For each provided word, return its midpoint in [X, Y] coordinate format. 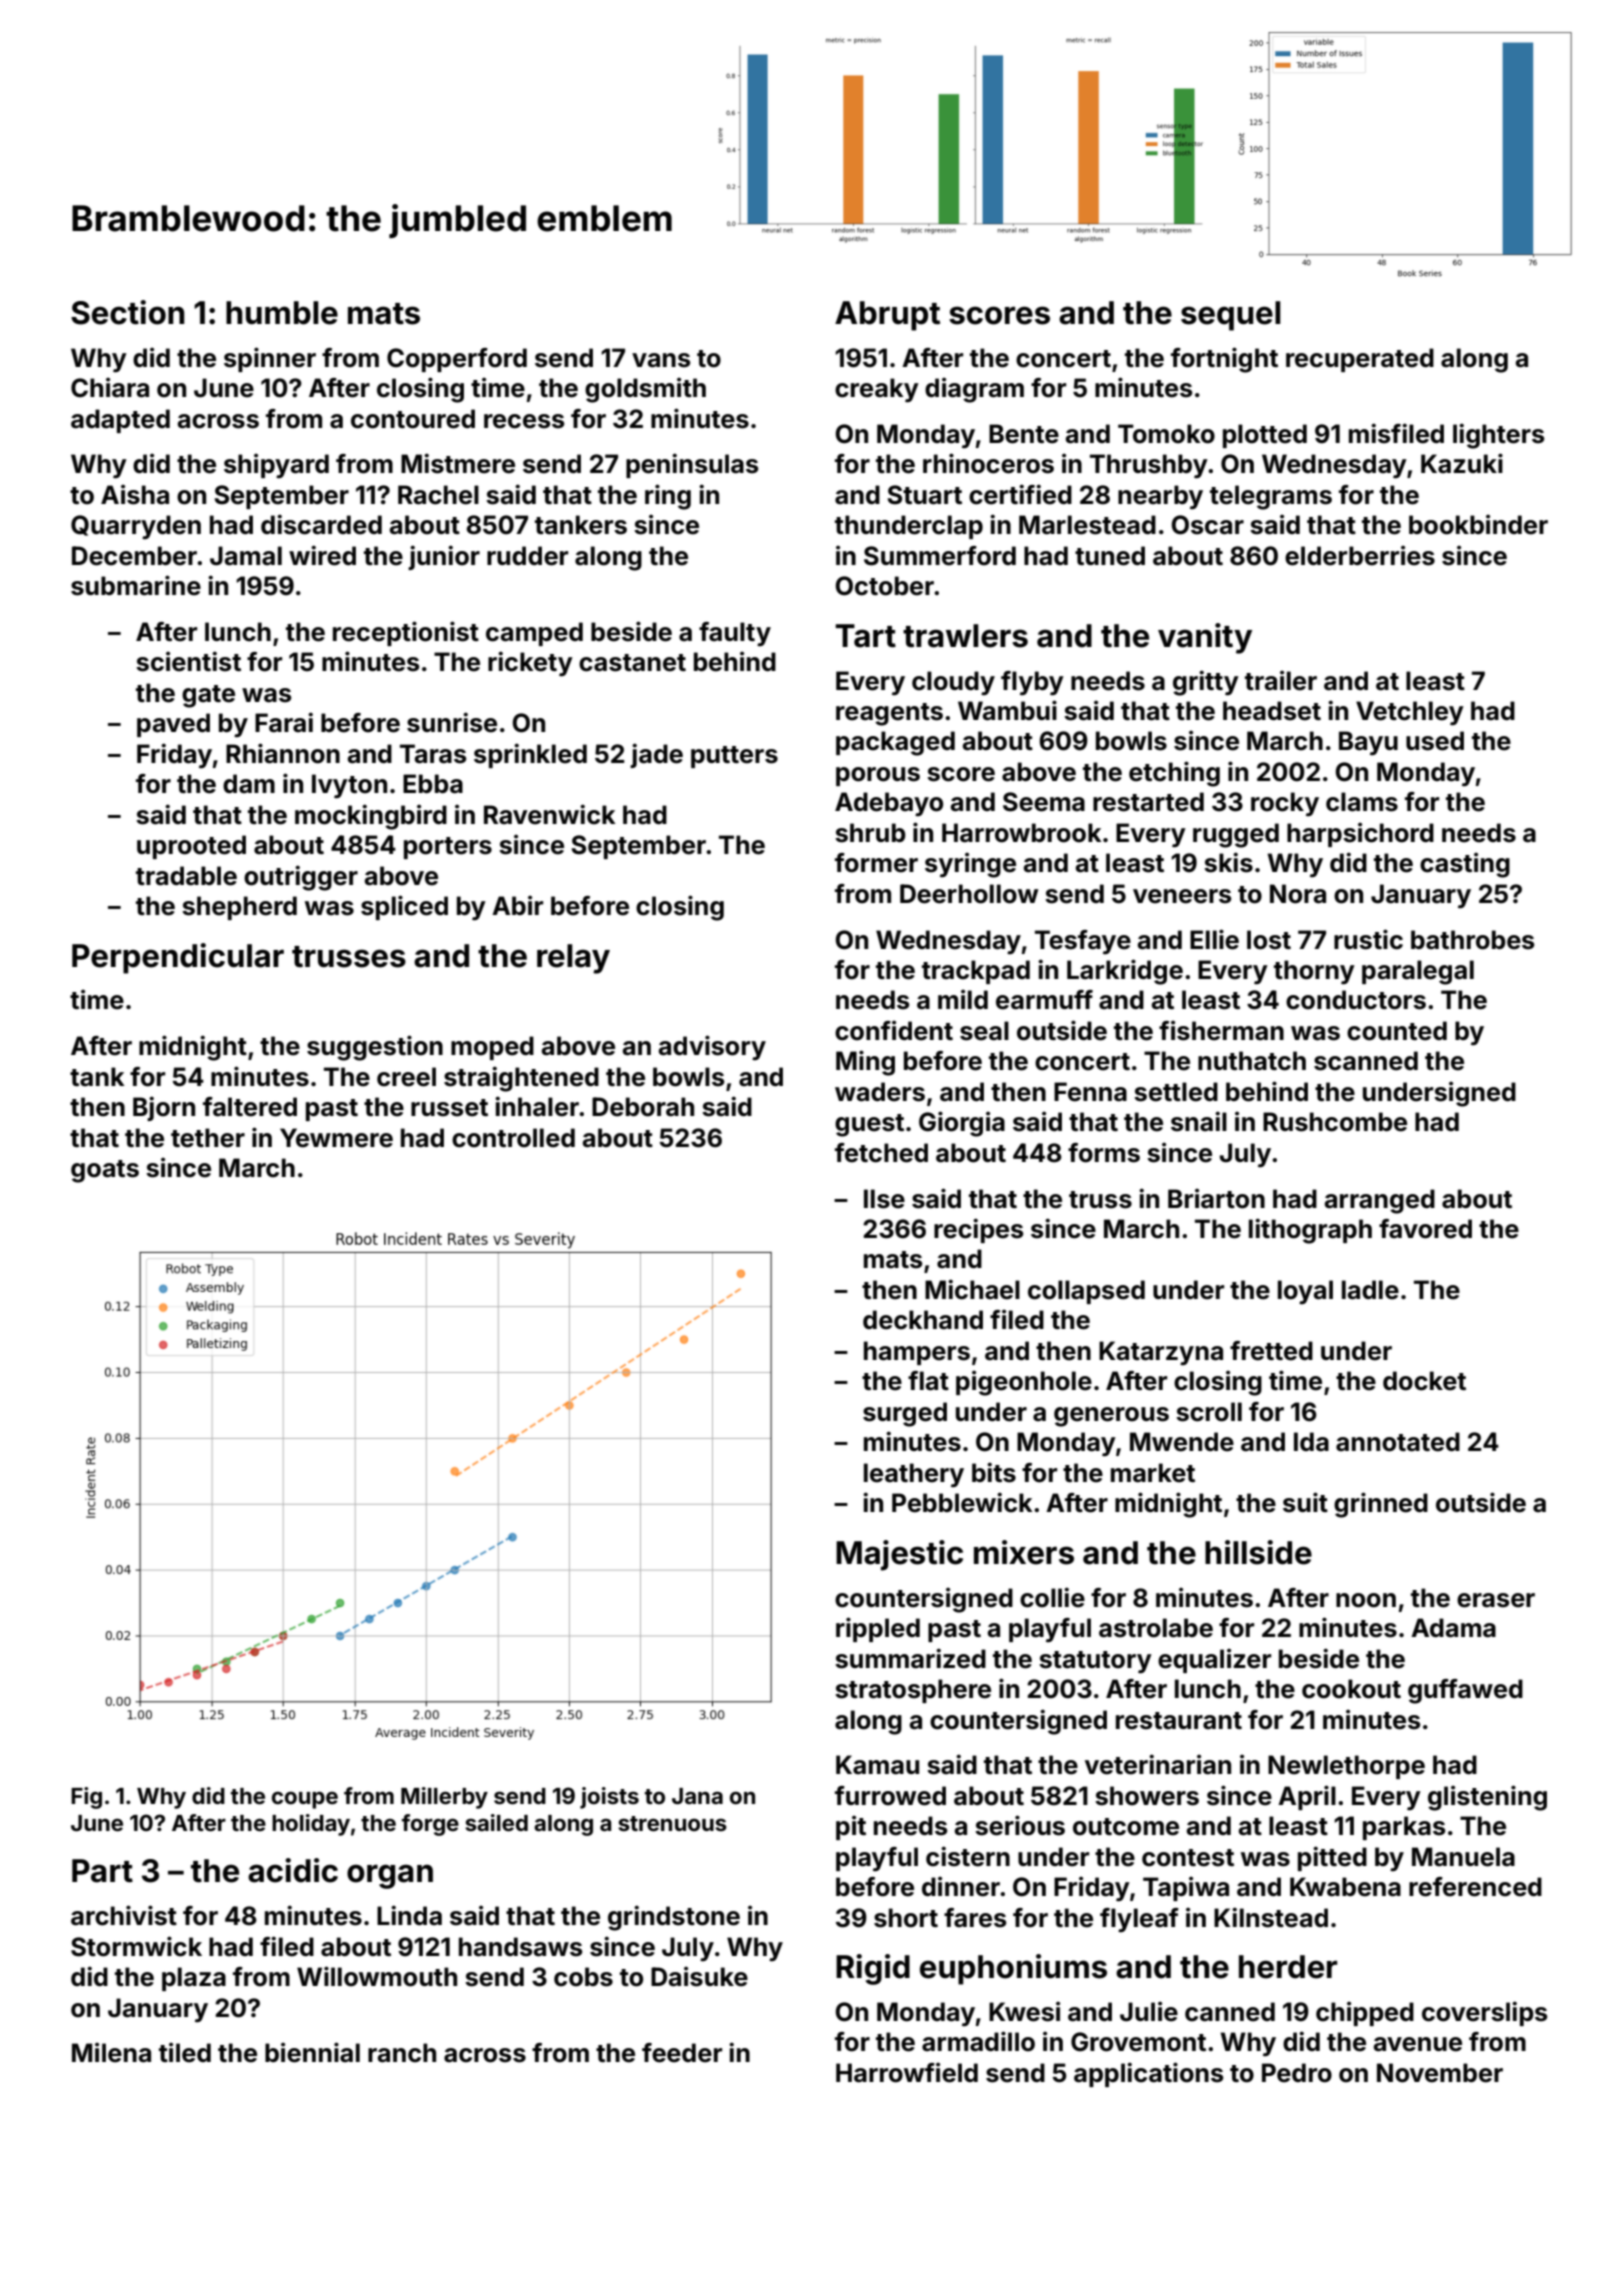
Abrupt [887, 316]
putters [734, 757]
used [1435, 741]
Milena [111, 2052]
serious [1020, 1825]
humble [282, 313]
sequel [1231, 316]
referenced [1475, 1887]
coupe [305, 1800]
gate [208, 696]
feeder [682, 2053]
